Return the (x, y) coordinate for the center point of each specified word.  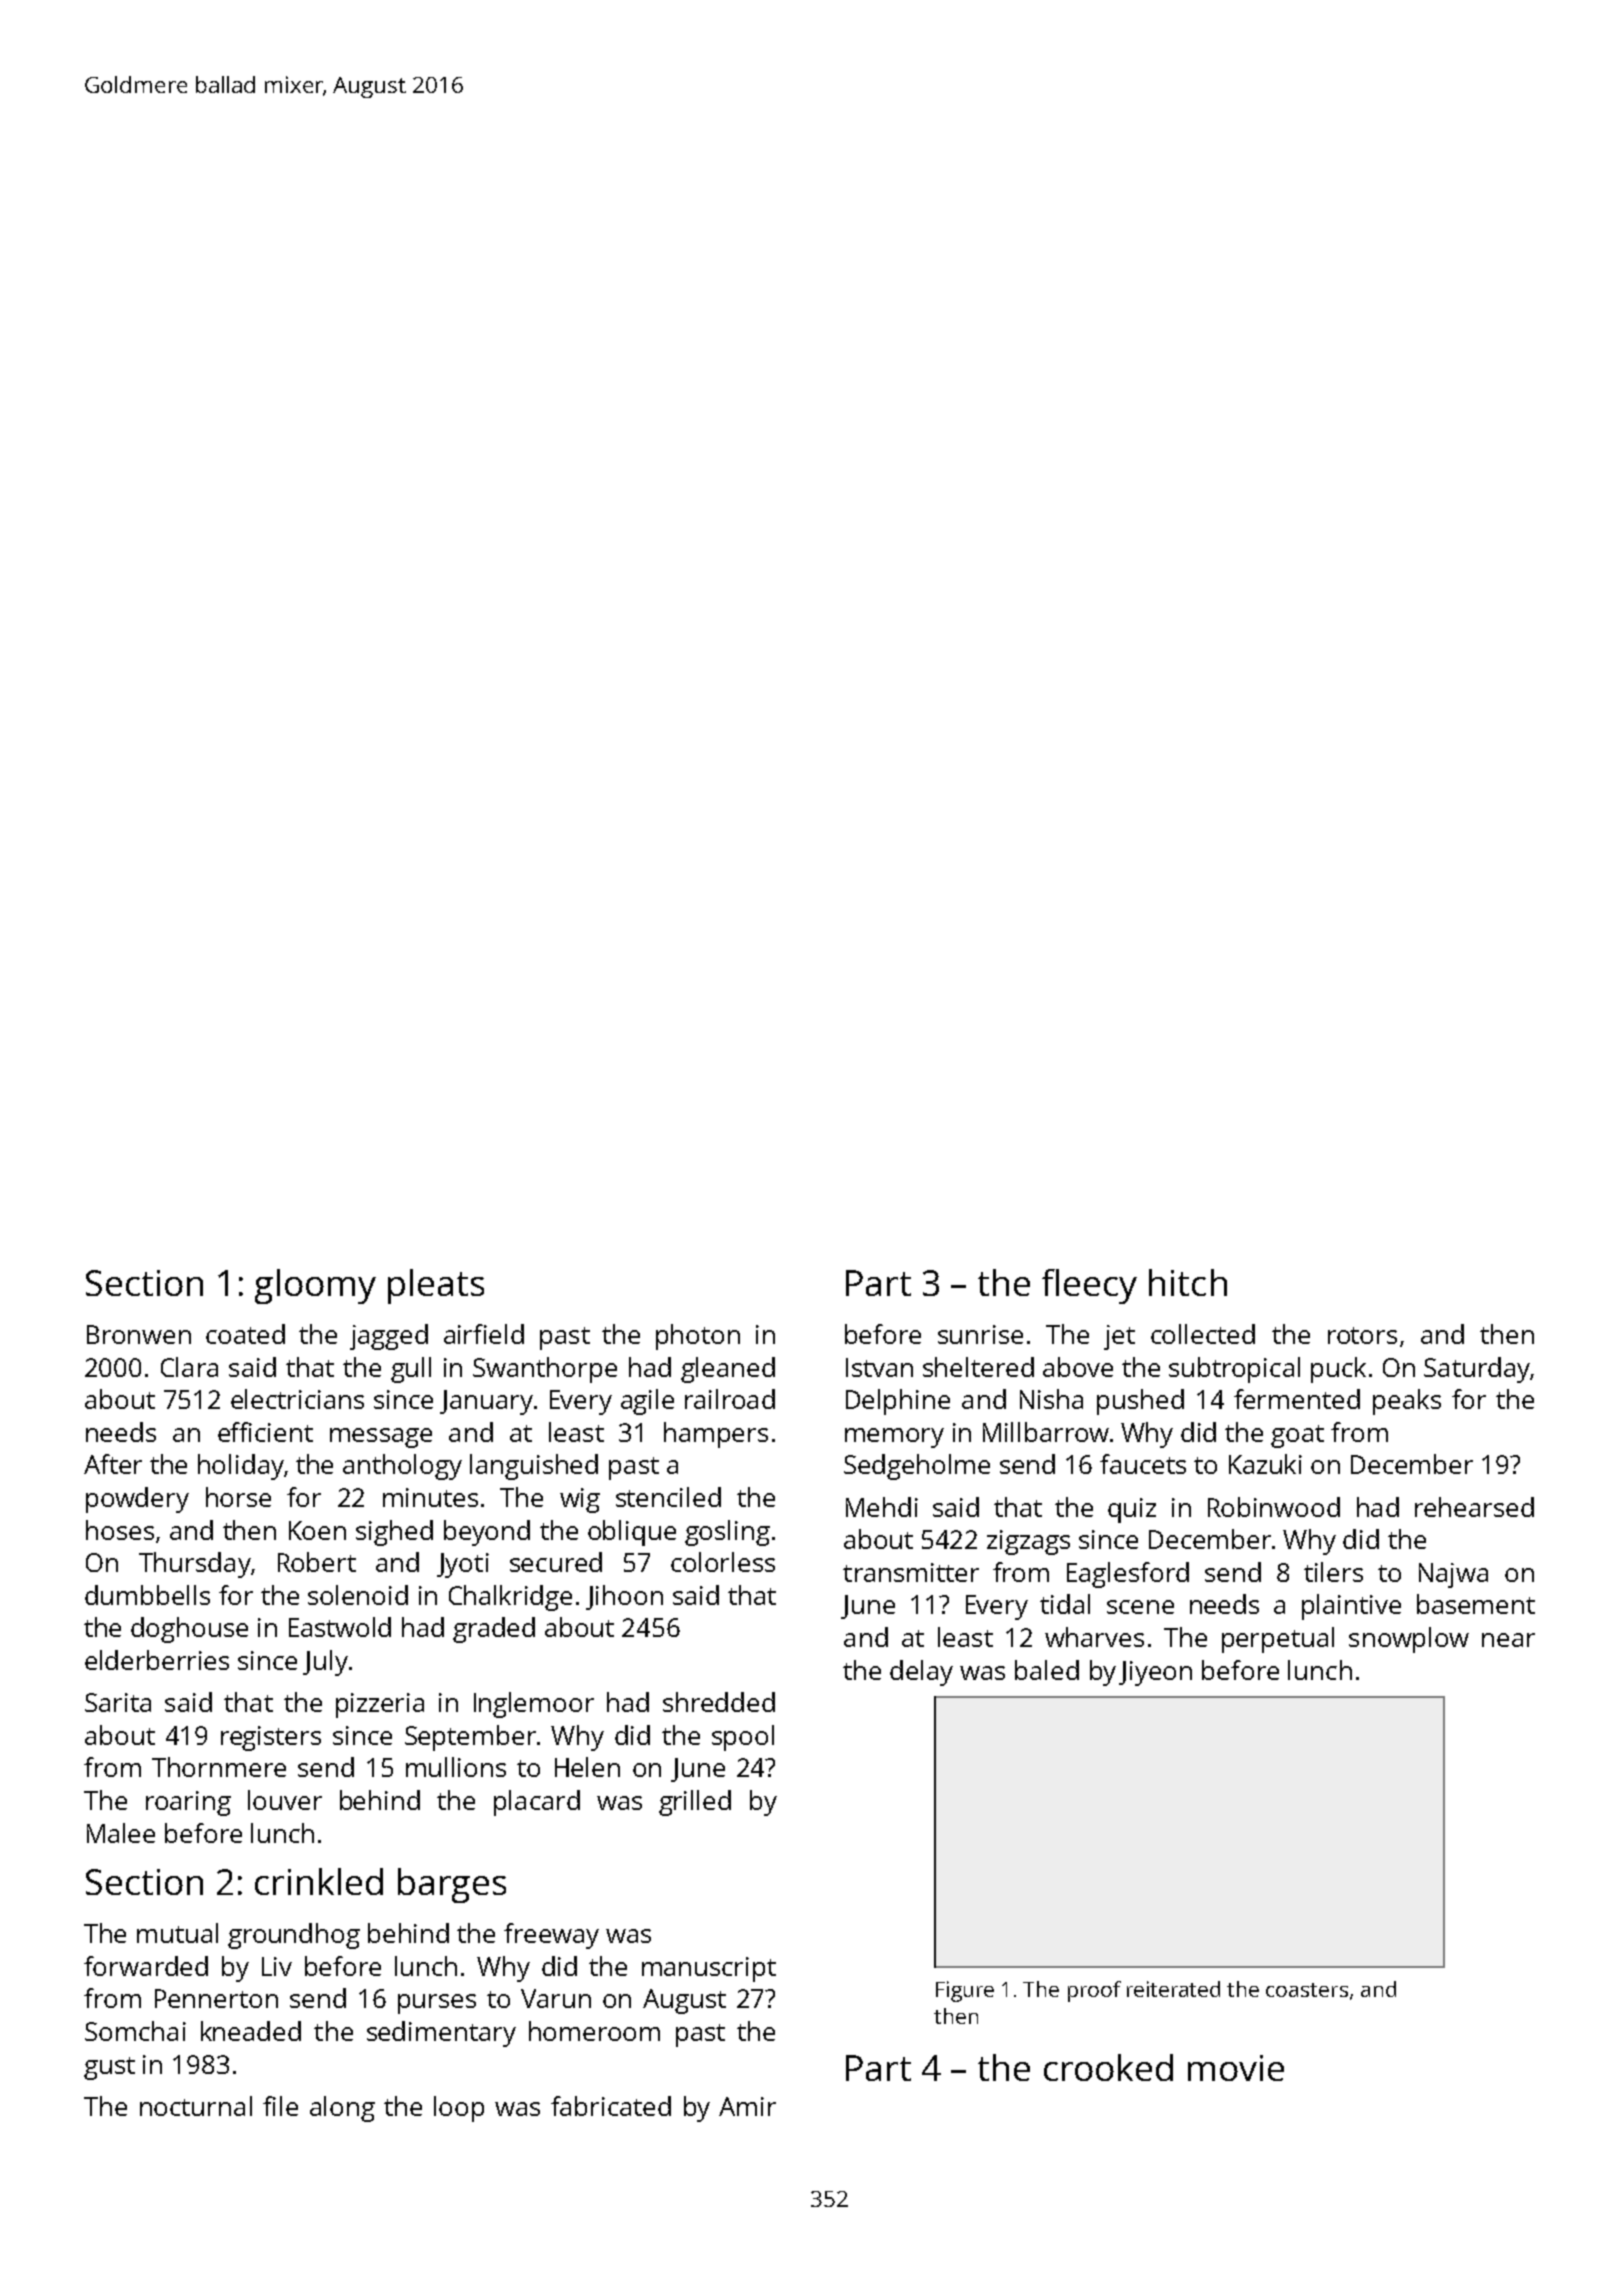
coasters (1307, 1990)
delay (921, 1673)
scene (1140, 1607)
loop (459, 2109)
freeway (551, 1936)
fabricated (611, 2106)
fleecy (1089, 1286)
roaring (188, 1803)
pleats (436, 1286)
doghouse (189, 1630)
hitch (1188, 1282)
